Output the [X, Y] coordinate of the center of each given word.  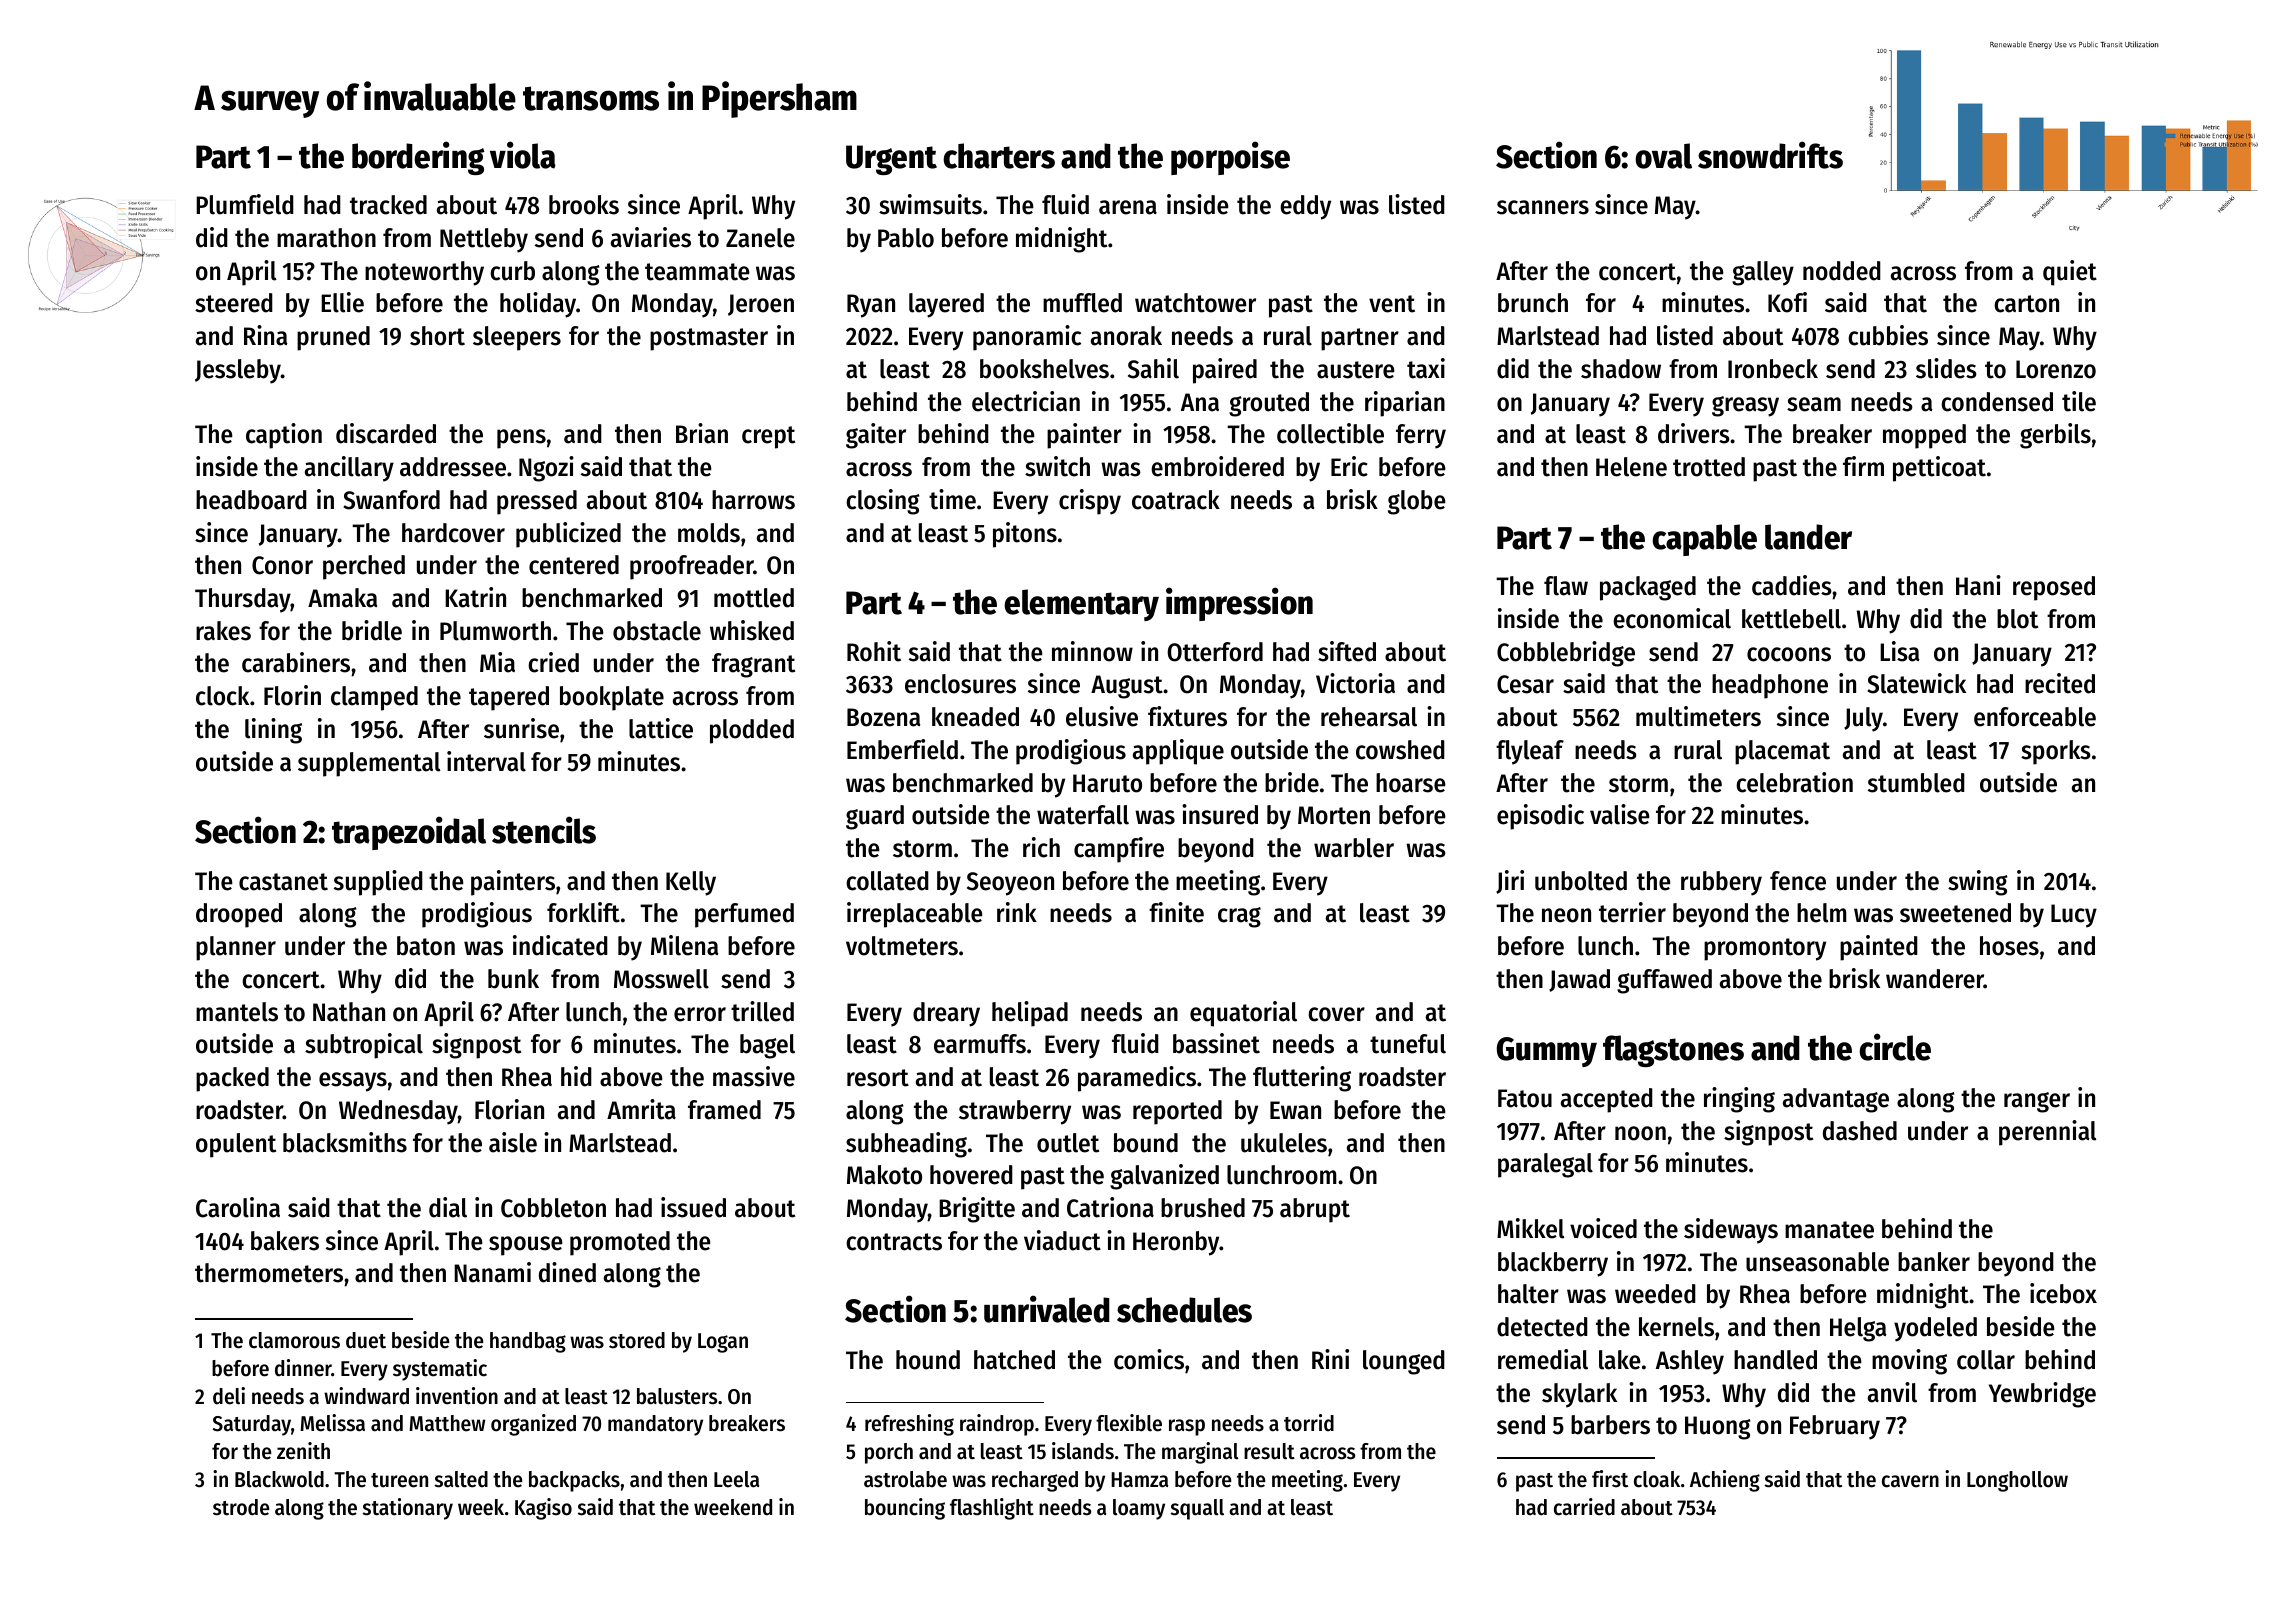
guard [875, 817]
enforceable [2035, 717]
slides [1946, 368]
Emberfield [902, 749]
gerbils [2055, 436]
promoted [620, 1243]
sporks [2056, 752]
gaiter [876, 436]
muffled [1082, 303]
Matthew [447, 1423]
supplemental [369, 764]
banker [1934, 1262]
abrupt [1315, 1210]
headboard [251, 500]
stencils [544, 830]
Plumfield [245, 204]
